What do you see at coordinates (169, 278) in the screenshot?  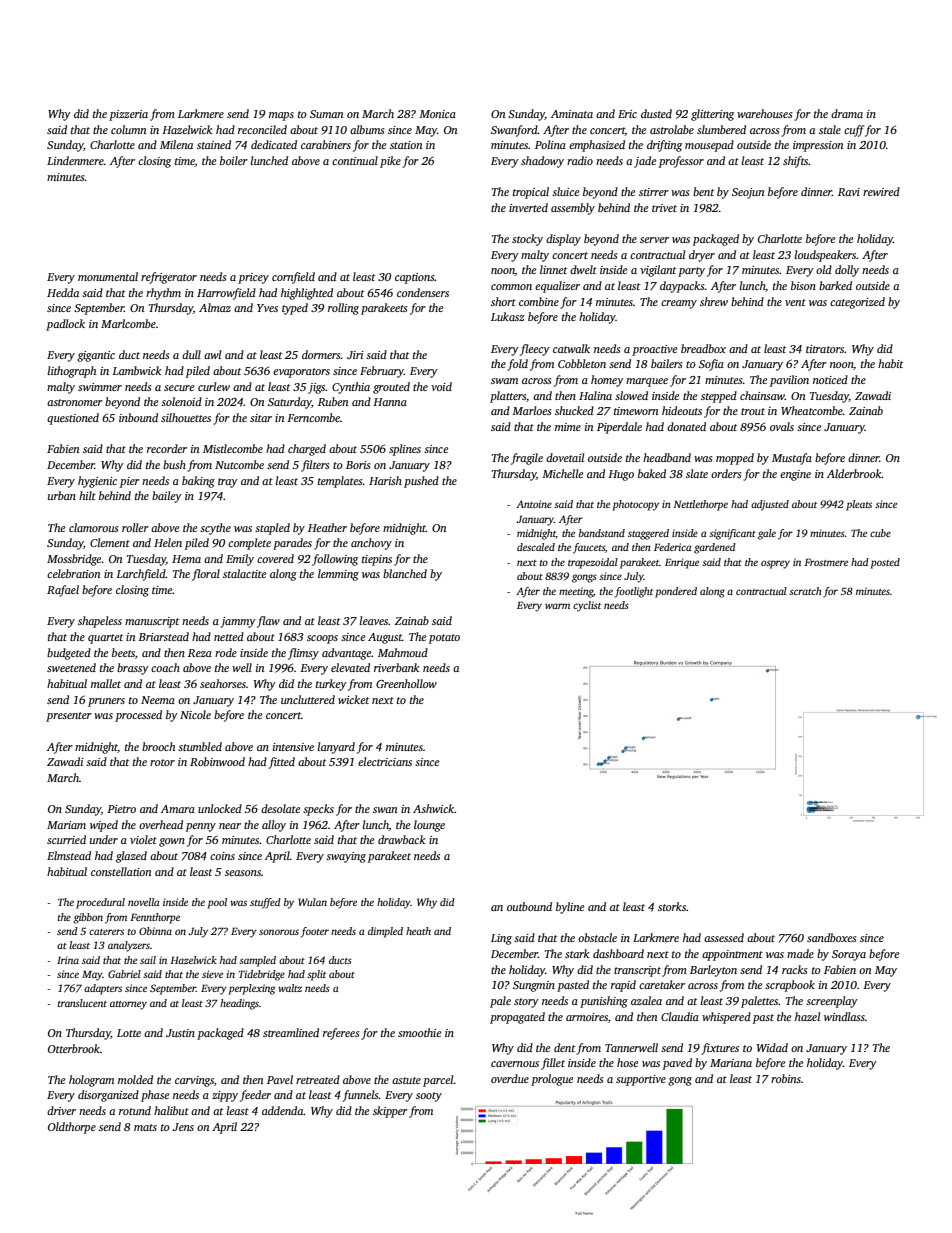 I see `refrigerator` at bounding box center [169, 278].
